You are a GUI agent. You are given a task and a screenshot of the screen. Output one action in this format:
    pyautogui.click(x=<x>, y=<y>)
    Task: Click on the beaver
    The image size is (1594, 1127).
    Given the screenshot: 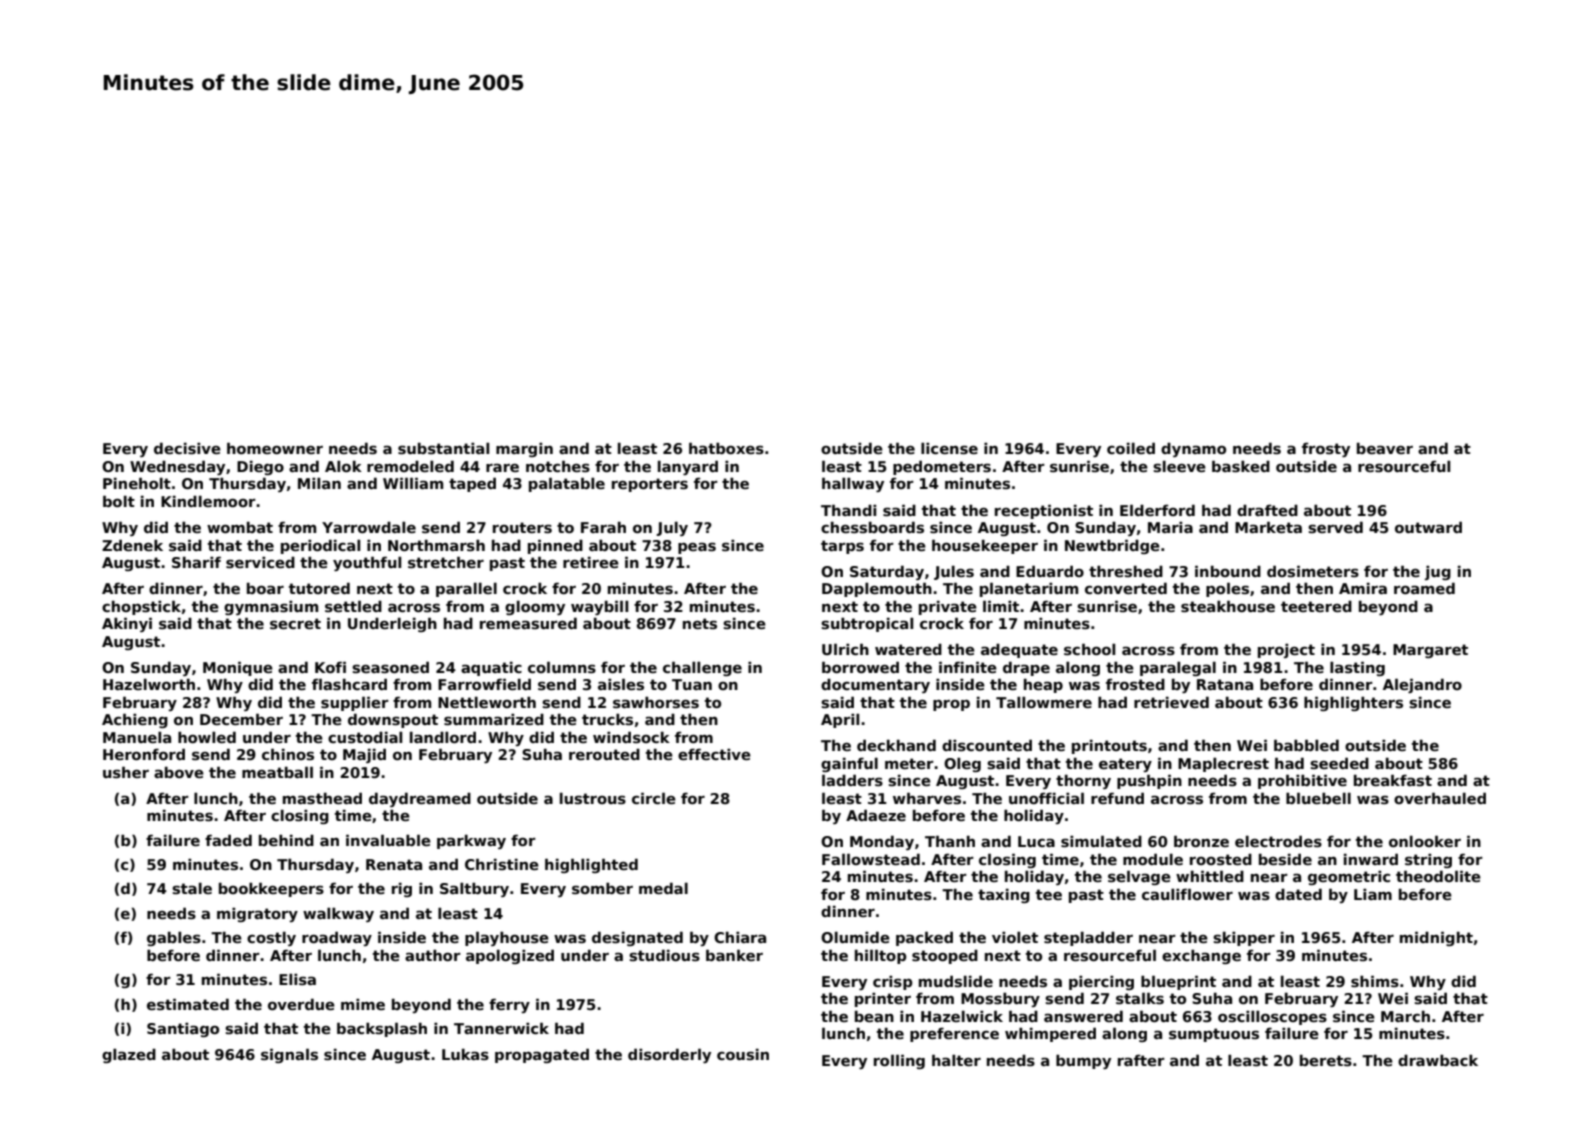 What is the action you would take?
    pyautogui.click(x=1385, y=448)
